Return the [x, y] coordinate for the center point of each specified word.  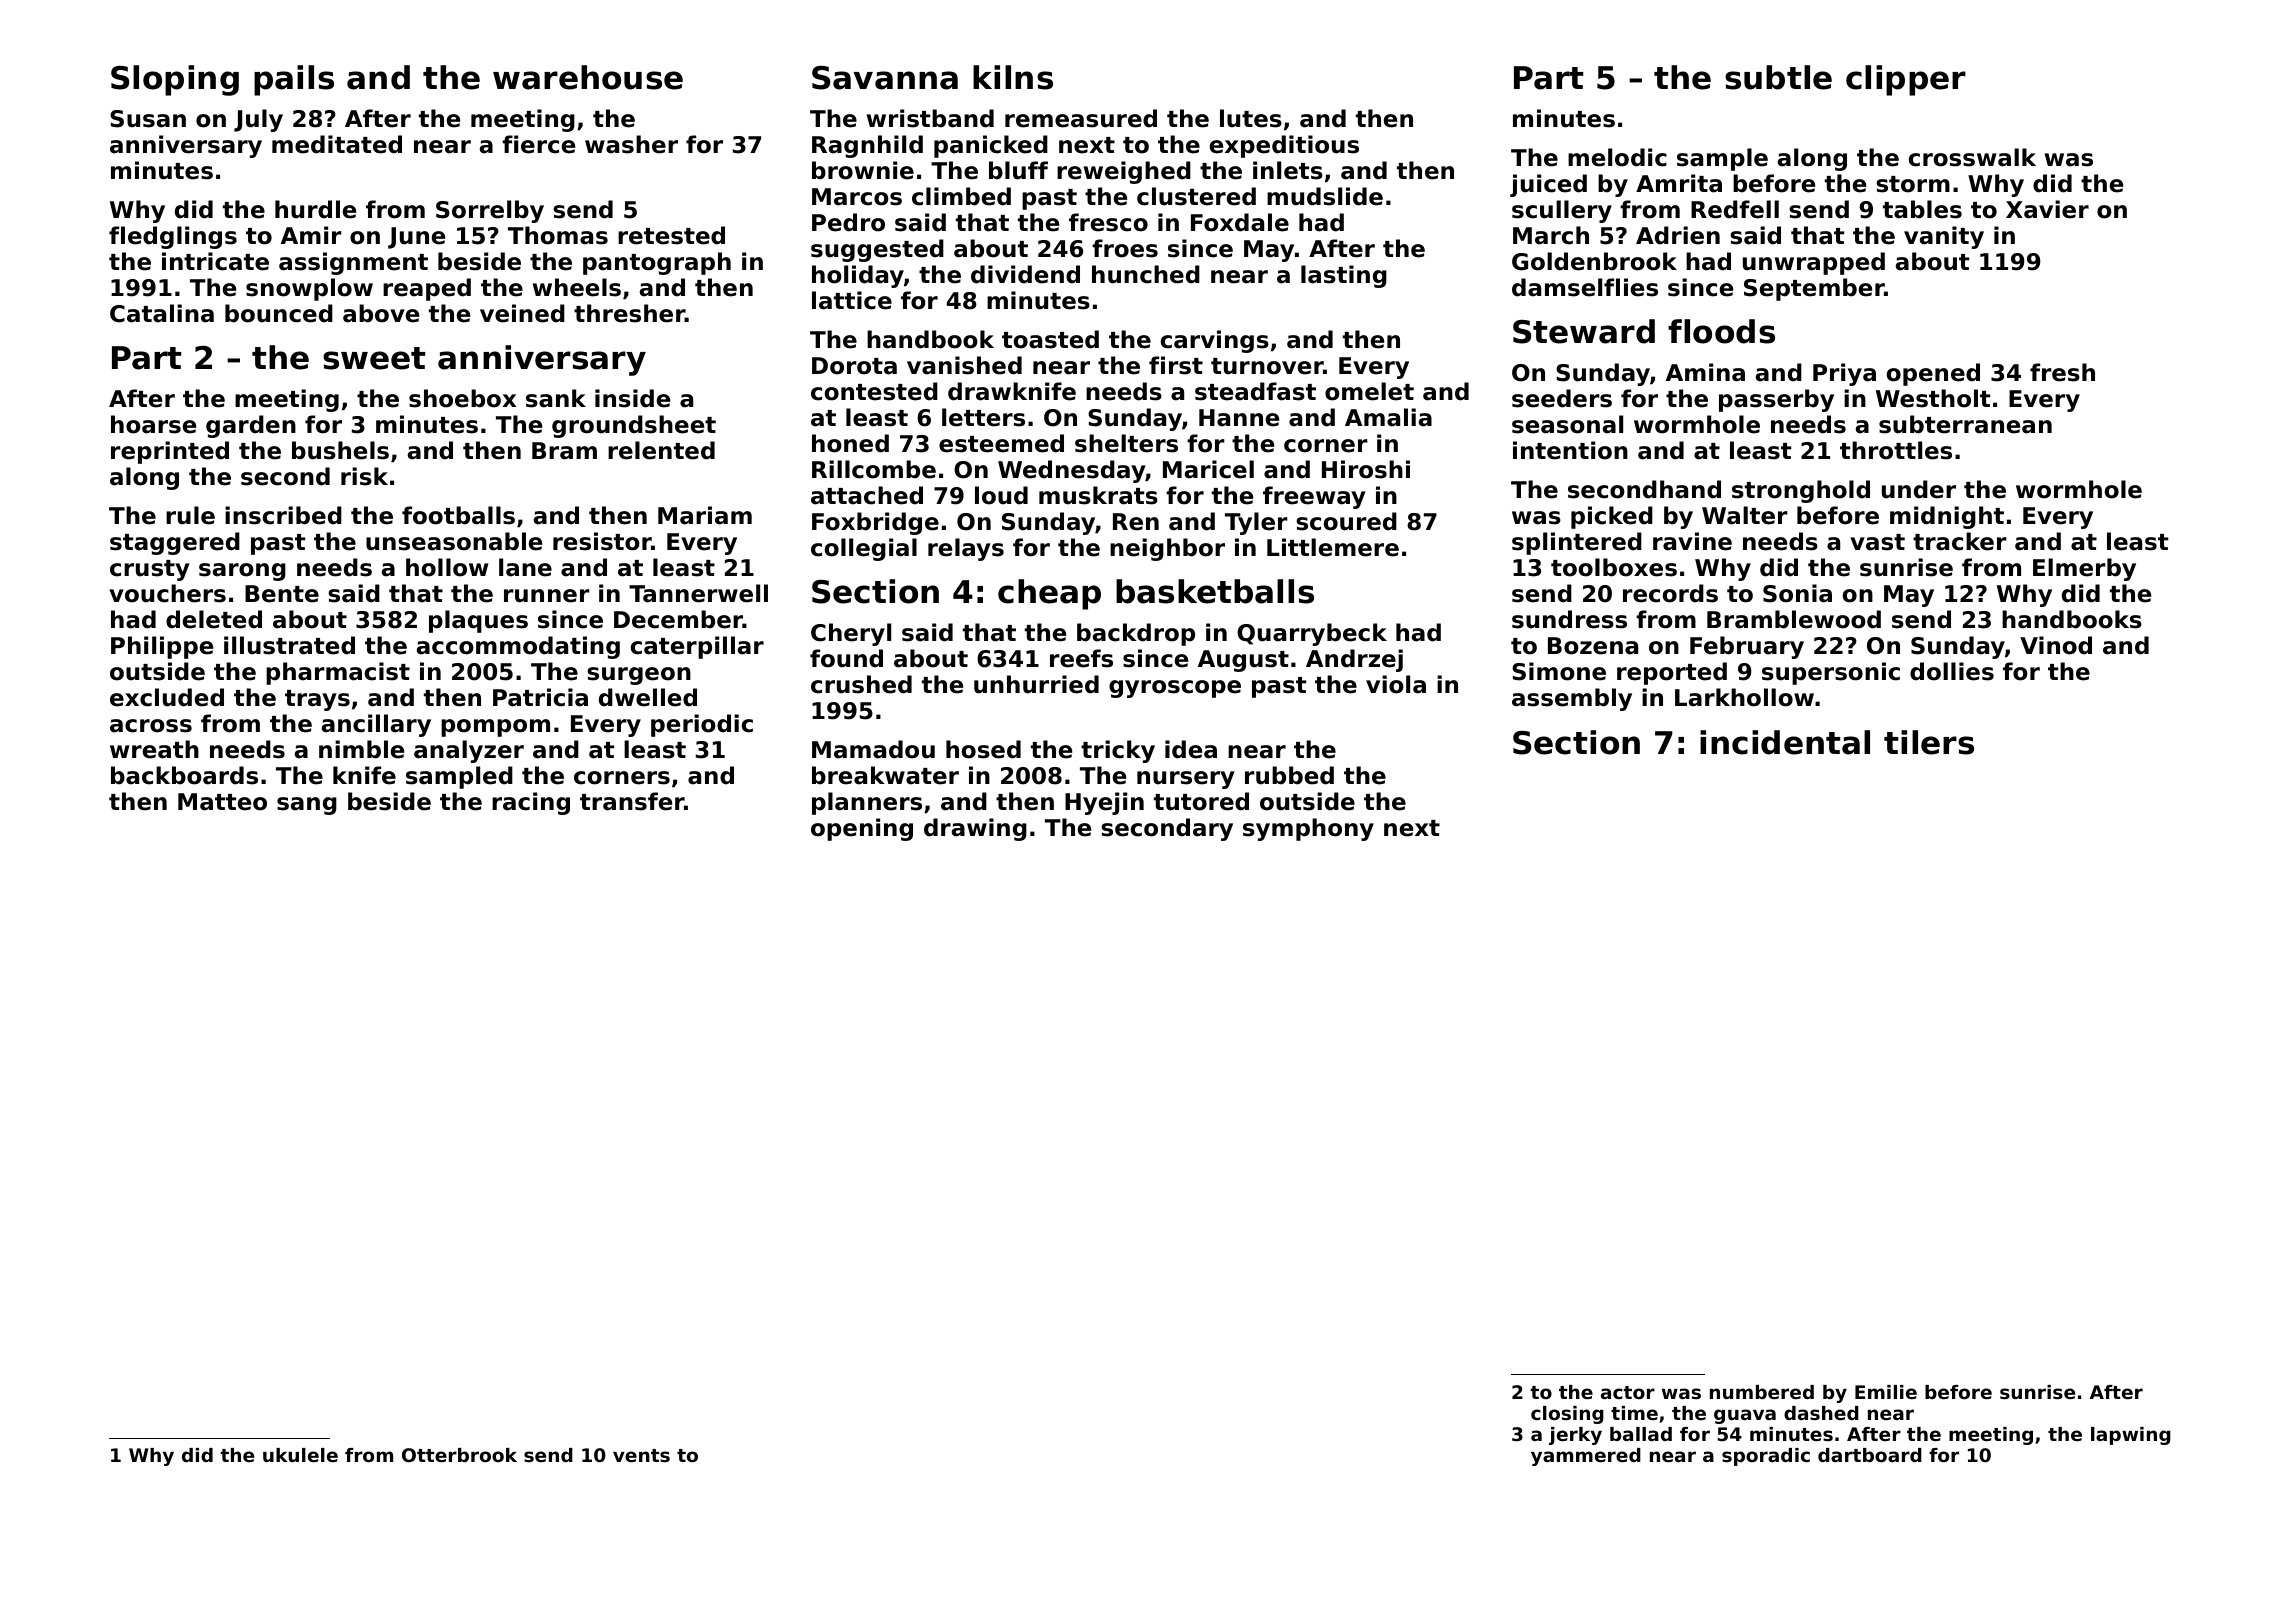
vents [641, 1455]
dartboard [1870, 1455]
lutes [1251, 118]
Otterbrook [459, 1455]
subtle [1778, 77]
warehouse [588, 77]
